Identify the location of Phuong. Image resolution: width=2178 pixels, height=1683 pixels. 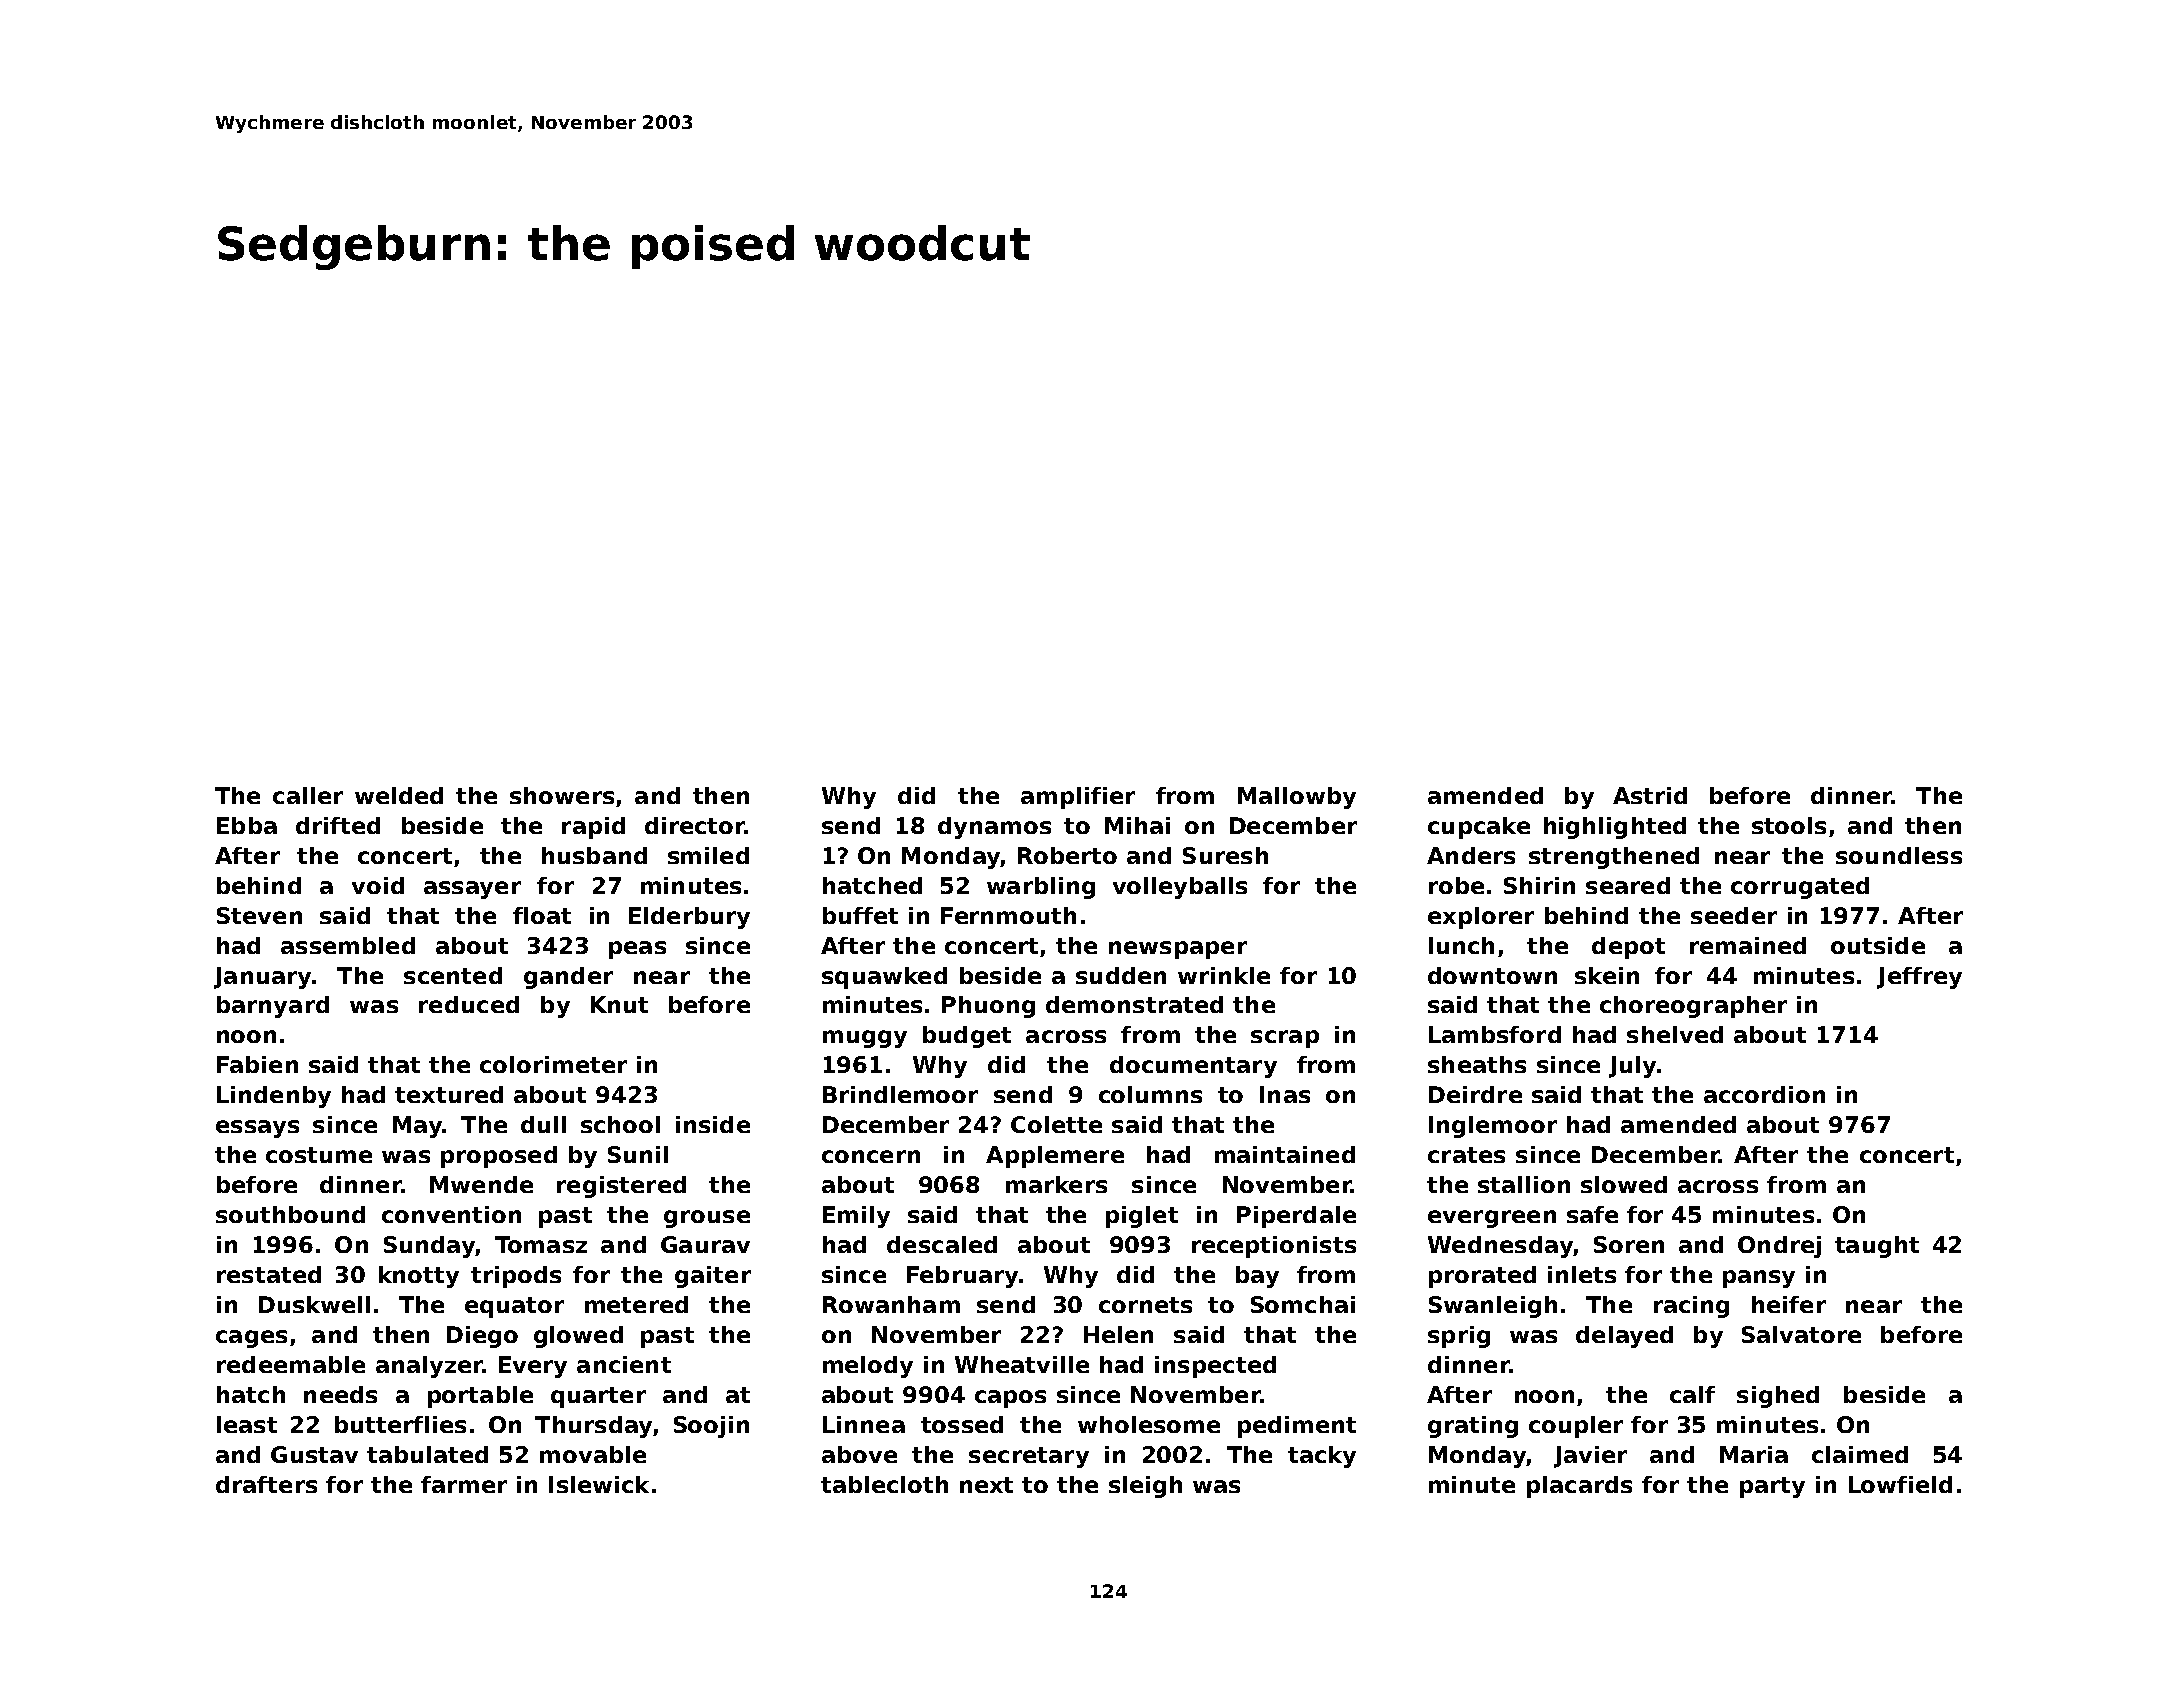
(988, 1007).
